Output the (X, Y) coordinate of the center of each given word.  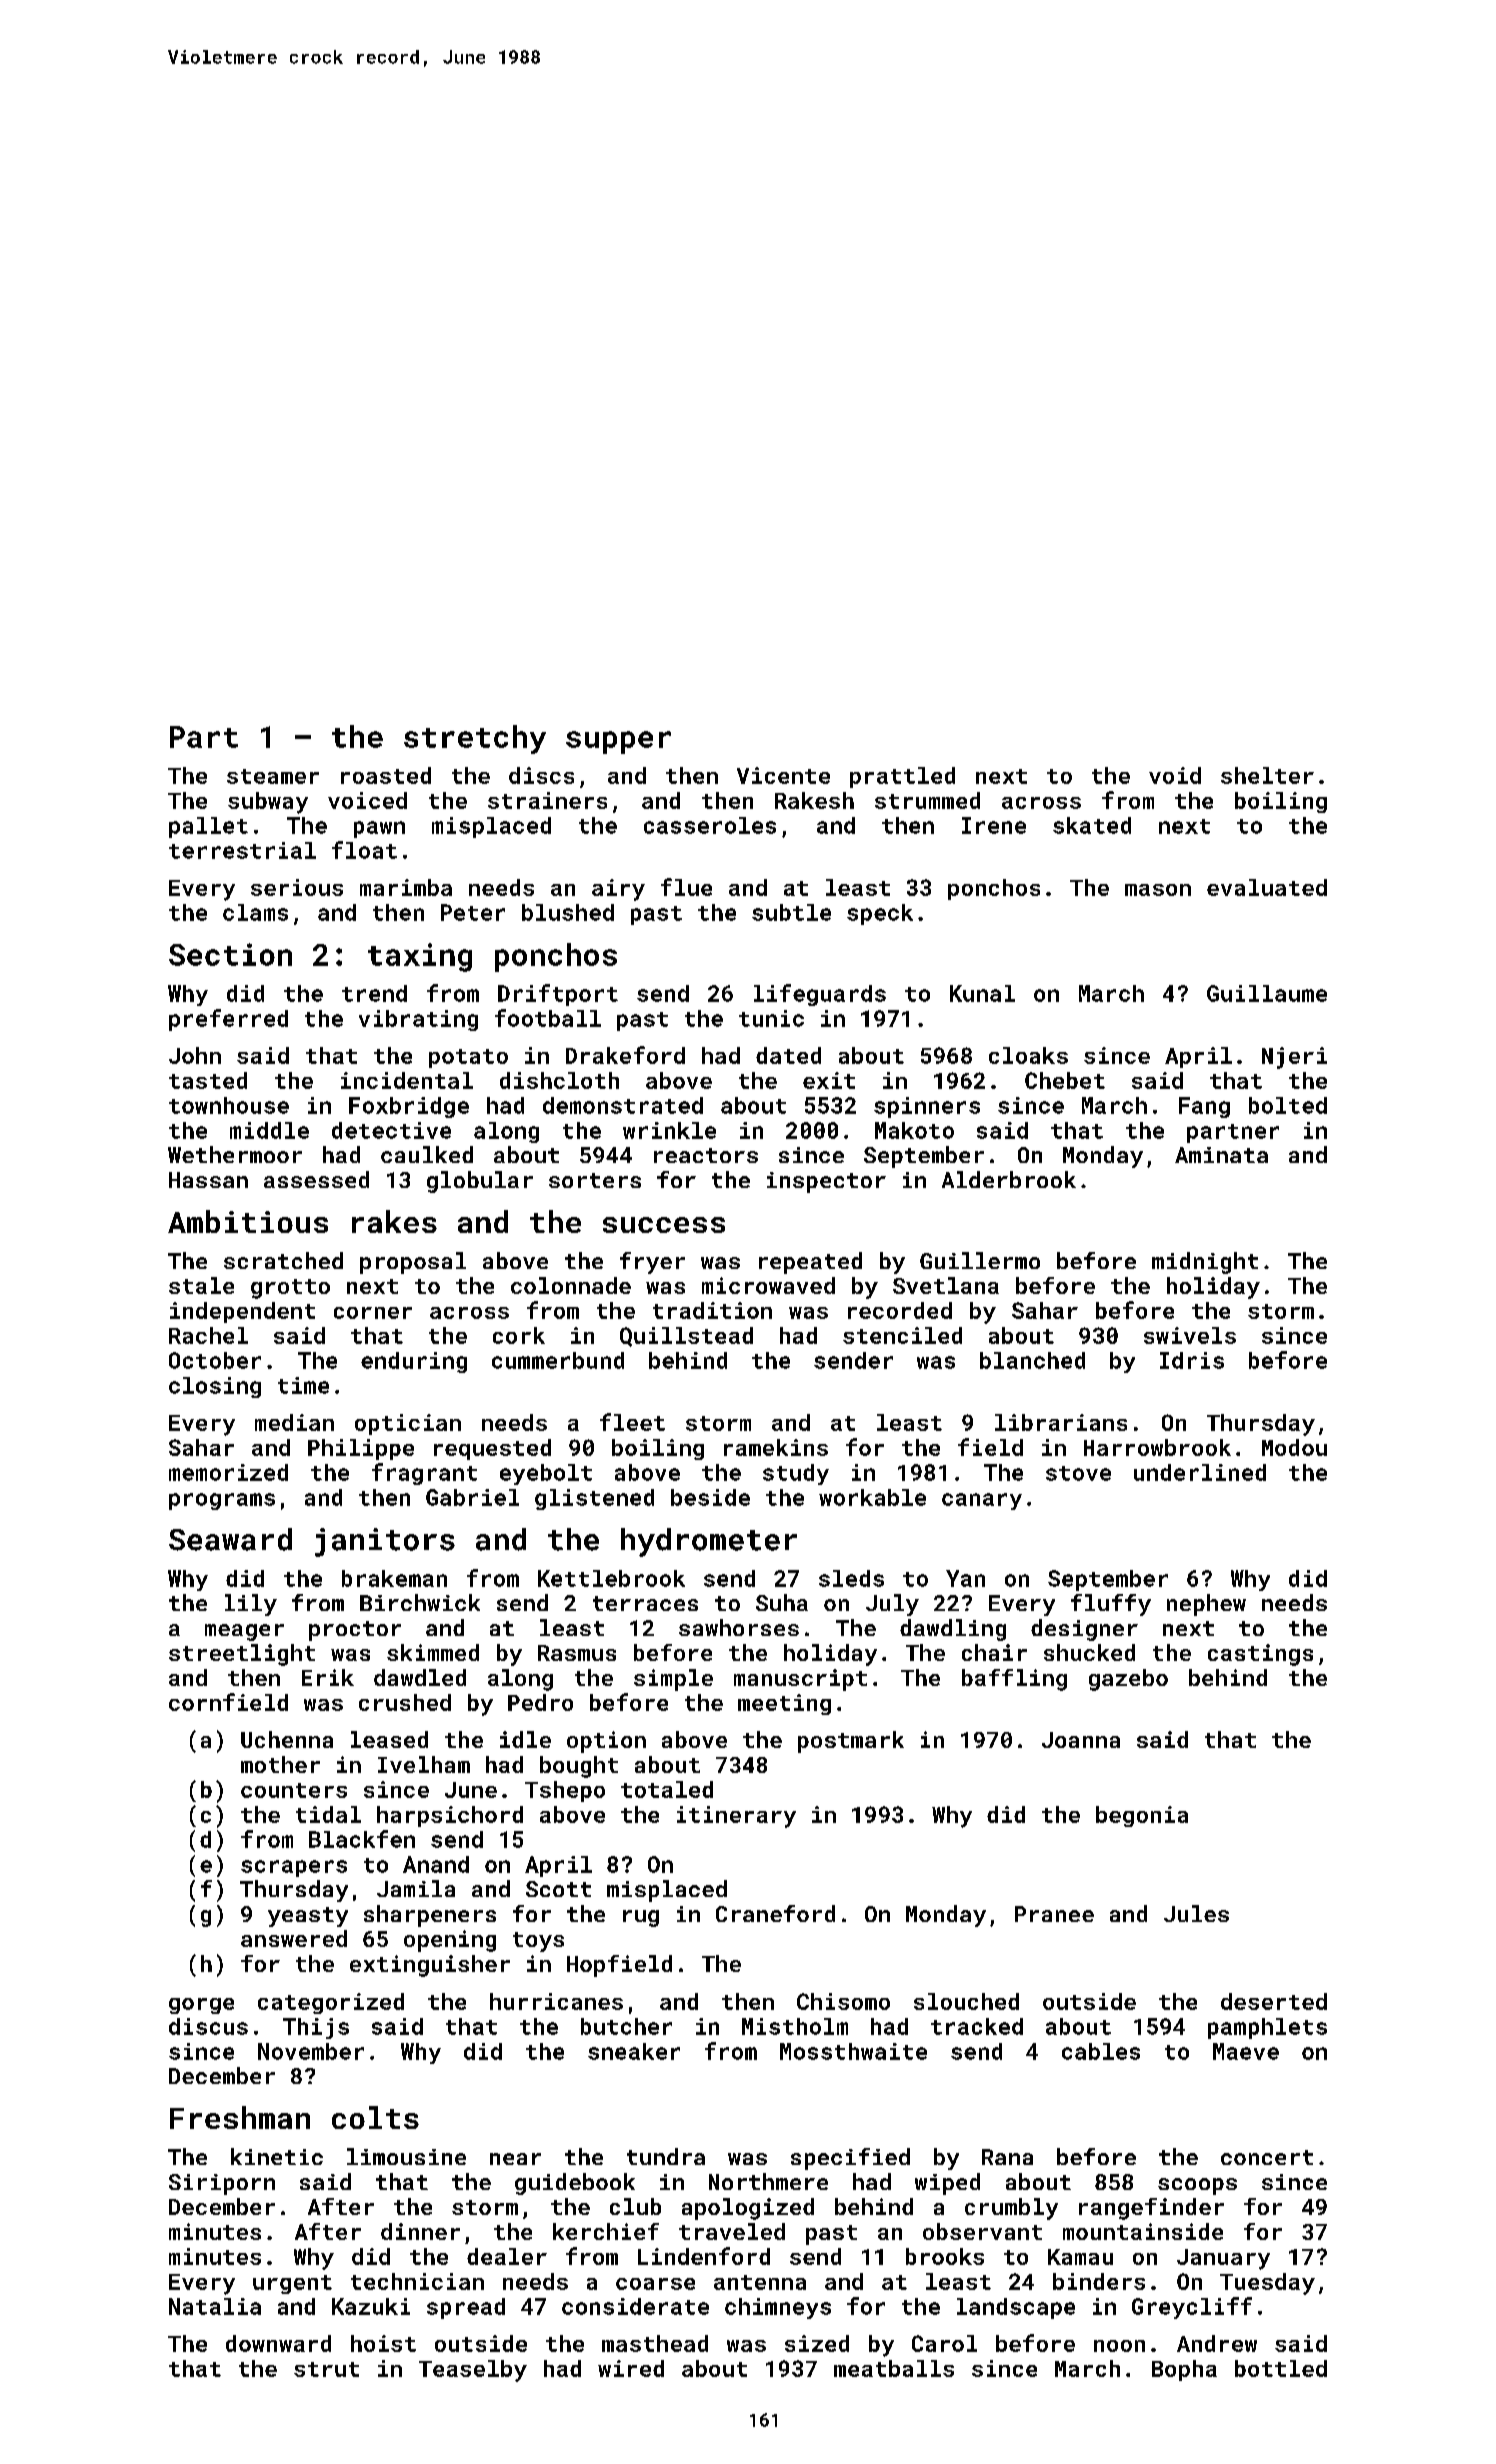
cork (519, 1335)
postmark (851, 1742)
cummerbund (558, 1360)
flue (686, 887)
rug (641, 1918)
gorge (201, 2006)
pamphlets (1267, 2028)
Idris (1192, 1360)
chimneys (778, 2308)
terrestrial (242, 850)
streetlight (242, 1655)
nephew (1206, 1605)
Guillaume (1267, 993)
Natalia (215, 2306)
